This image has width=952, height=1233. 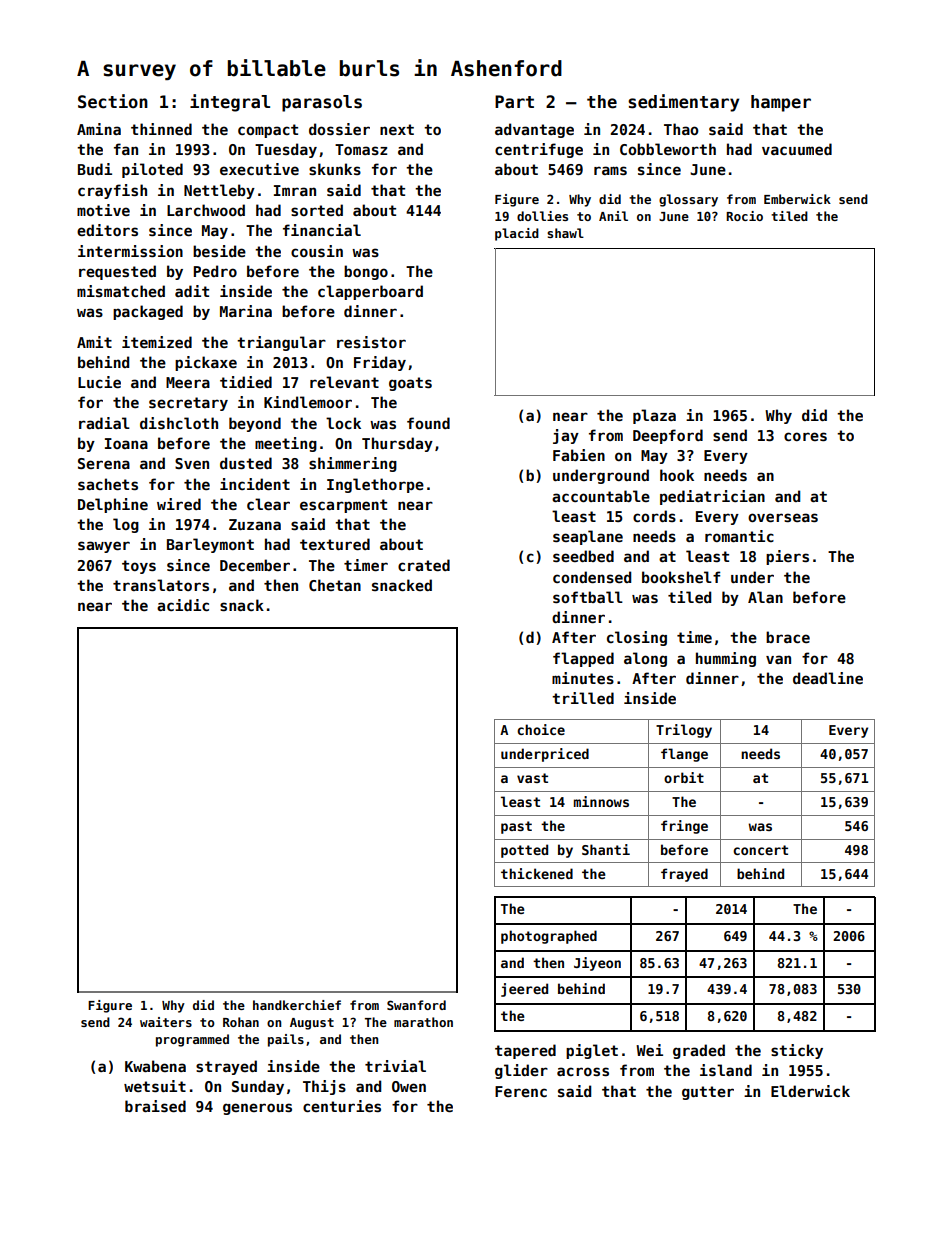 I want to click on integral, so click(x=230, y=103).
